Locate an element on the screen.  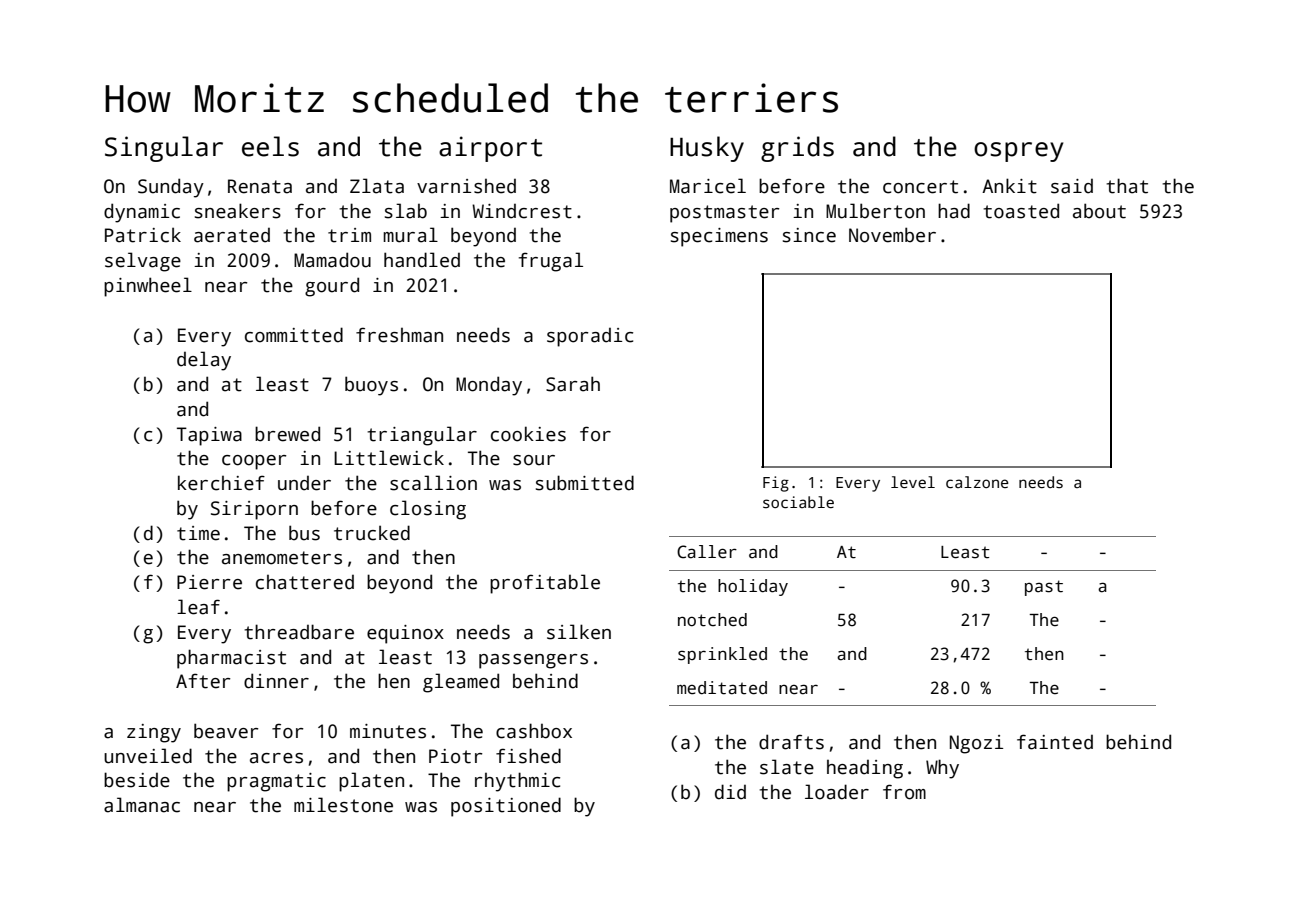
meditated is located at coordinates (722, 688).
